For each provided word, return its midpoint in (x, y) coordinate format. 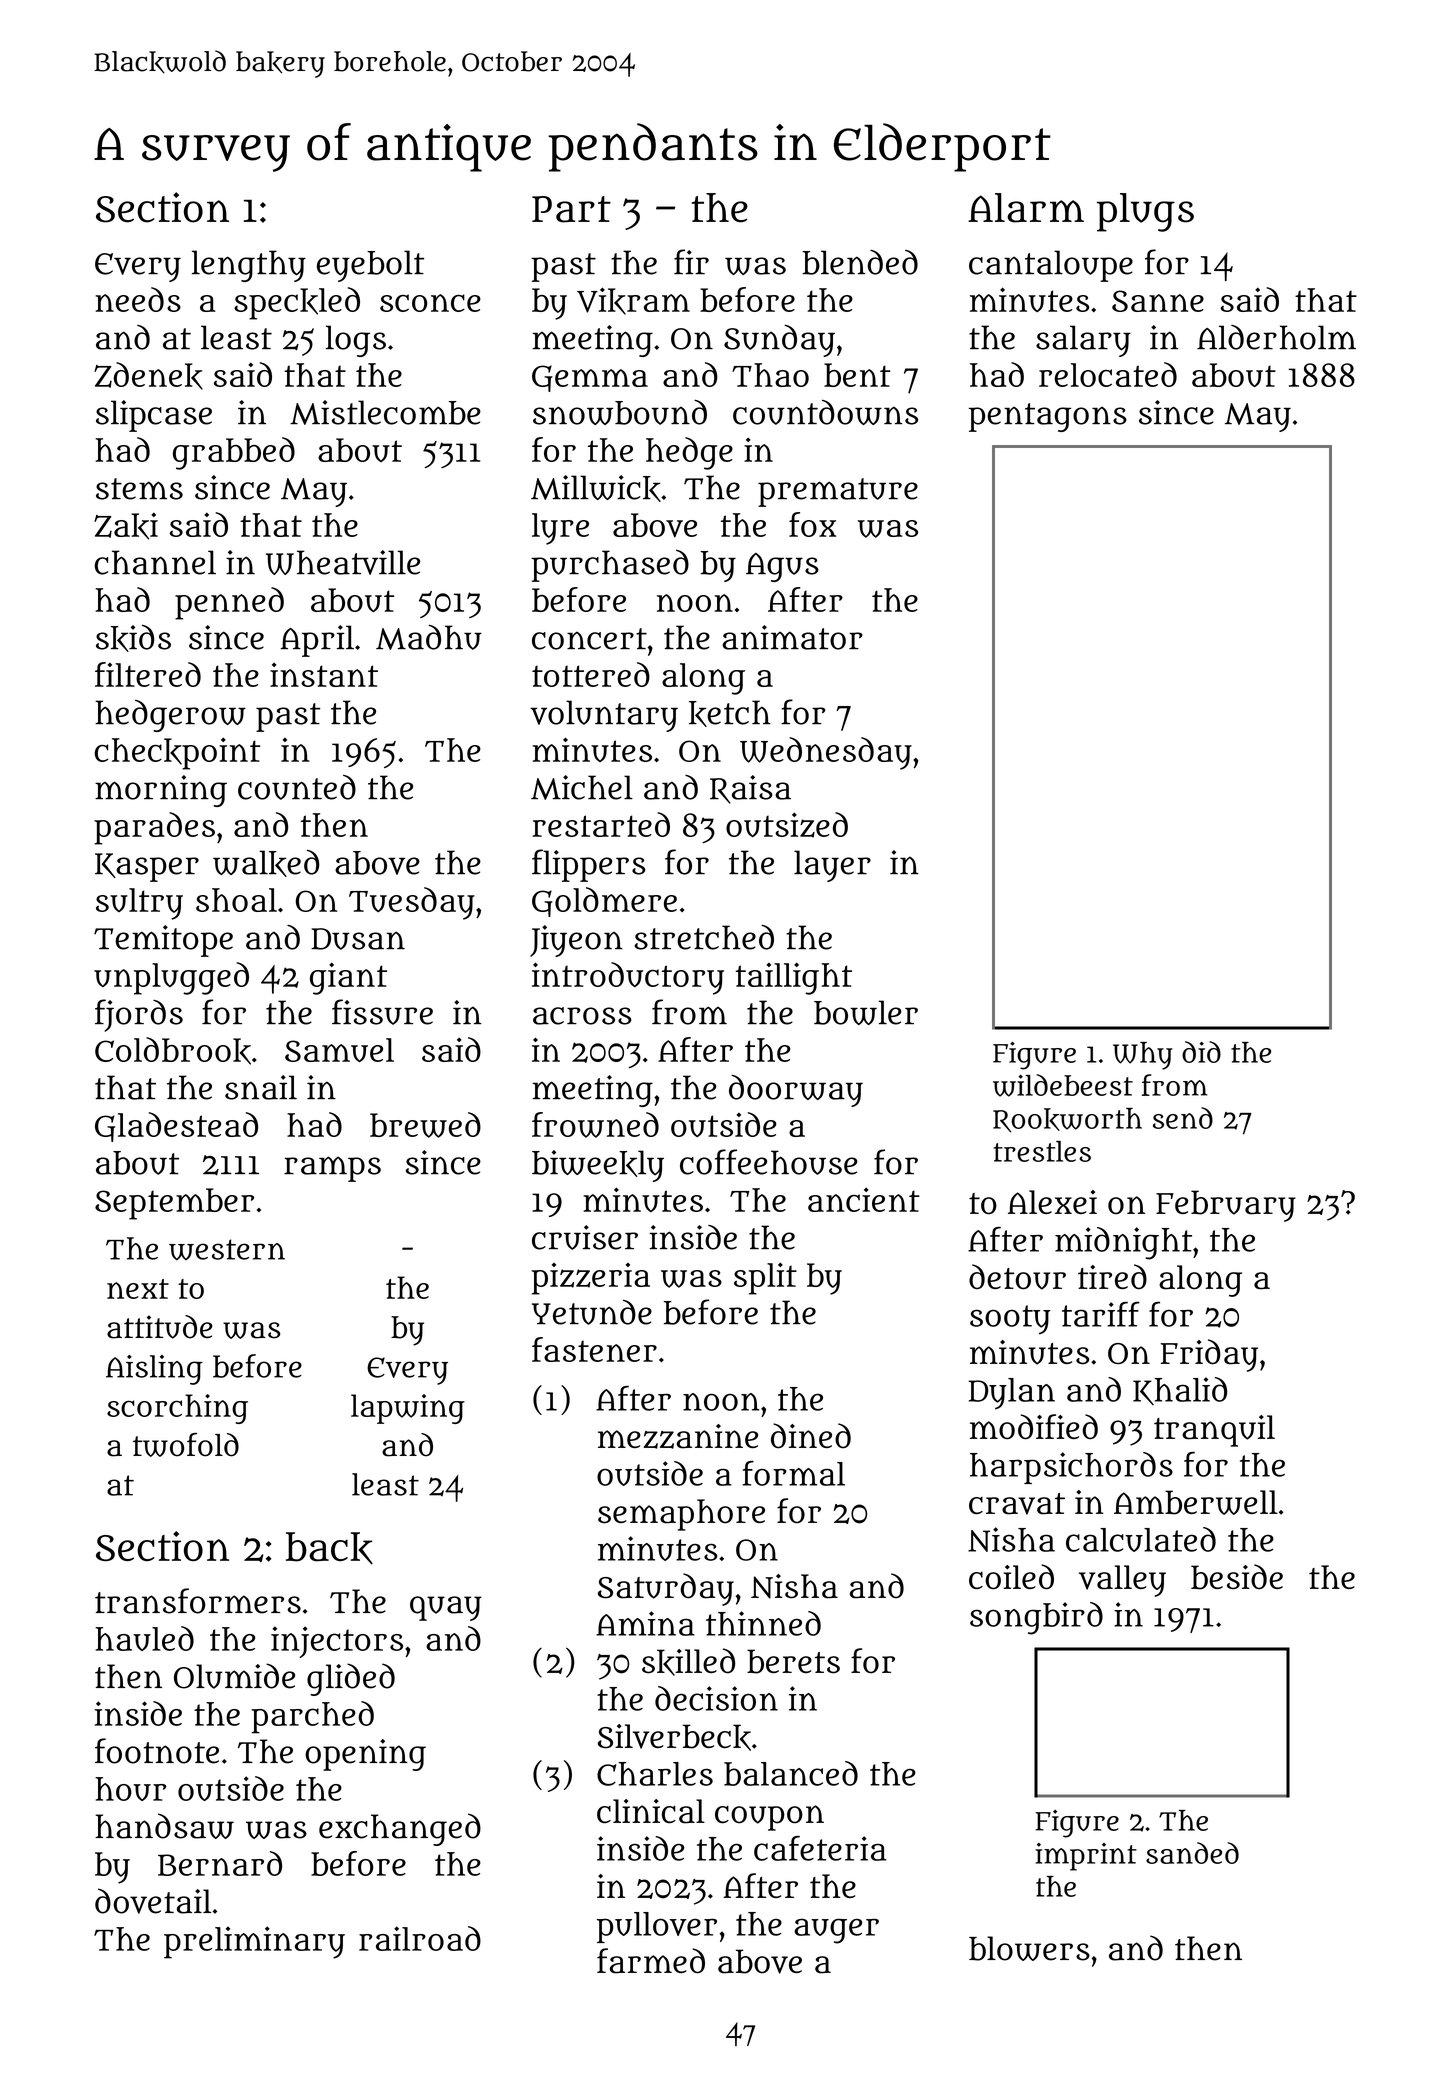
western (227, 1249)
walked (266, 863)
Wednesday (826, 753)
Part (571, 209)
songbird (1036, 1618)
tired (1112, 1277)
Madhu (429, 637)
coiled (1011, 1577)
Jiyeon (576, 941)
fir (691, 261)
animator (792, 637)
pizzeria (590, 1279)
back (329, 1548)
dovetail (153, 1901)
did (1201, 1052)
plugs (1145, 212)
